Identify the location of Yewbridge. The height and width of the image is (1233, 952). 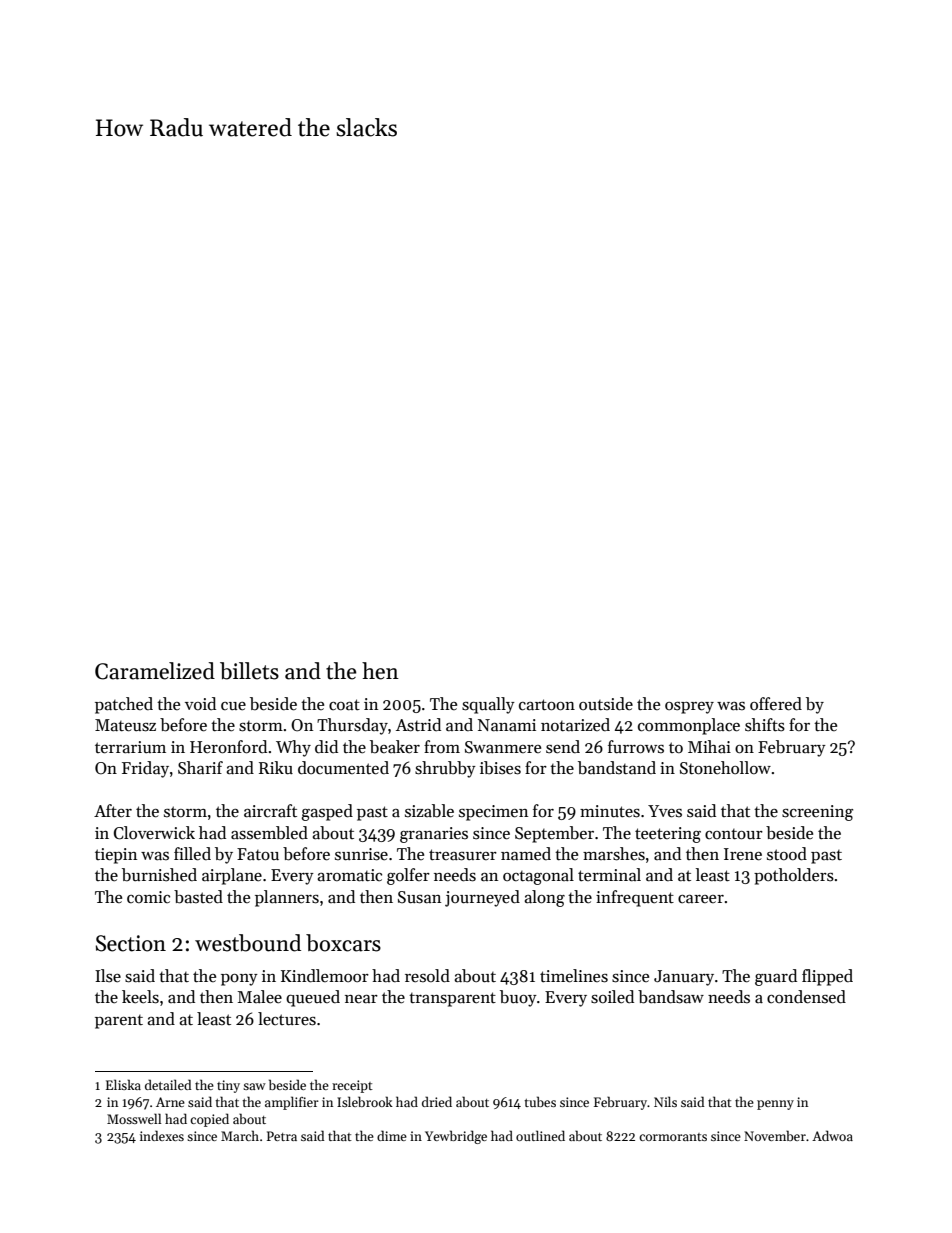
(456, 1137).
